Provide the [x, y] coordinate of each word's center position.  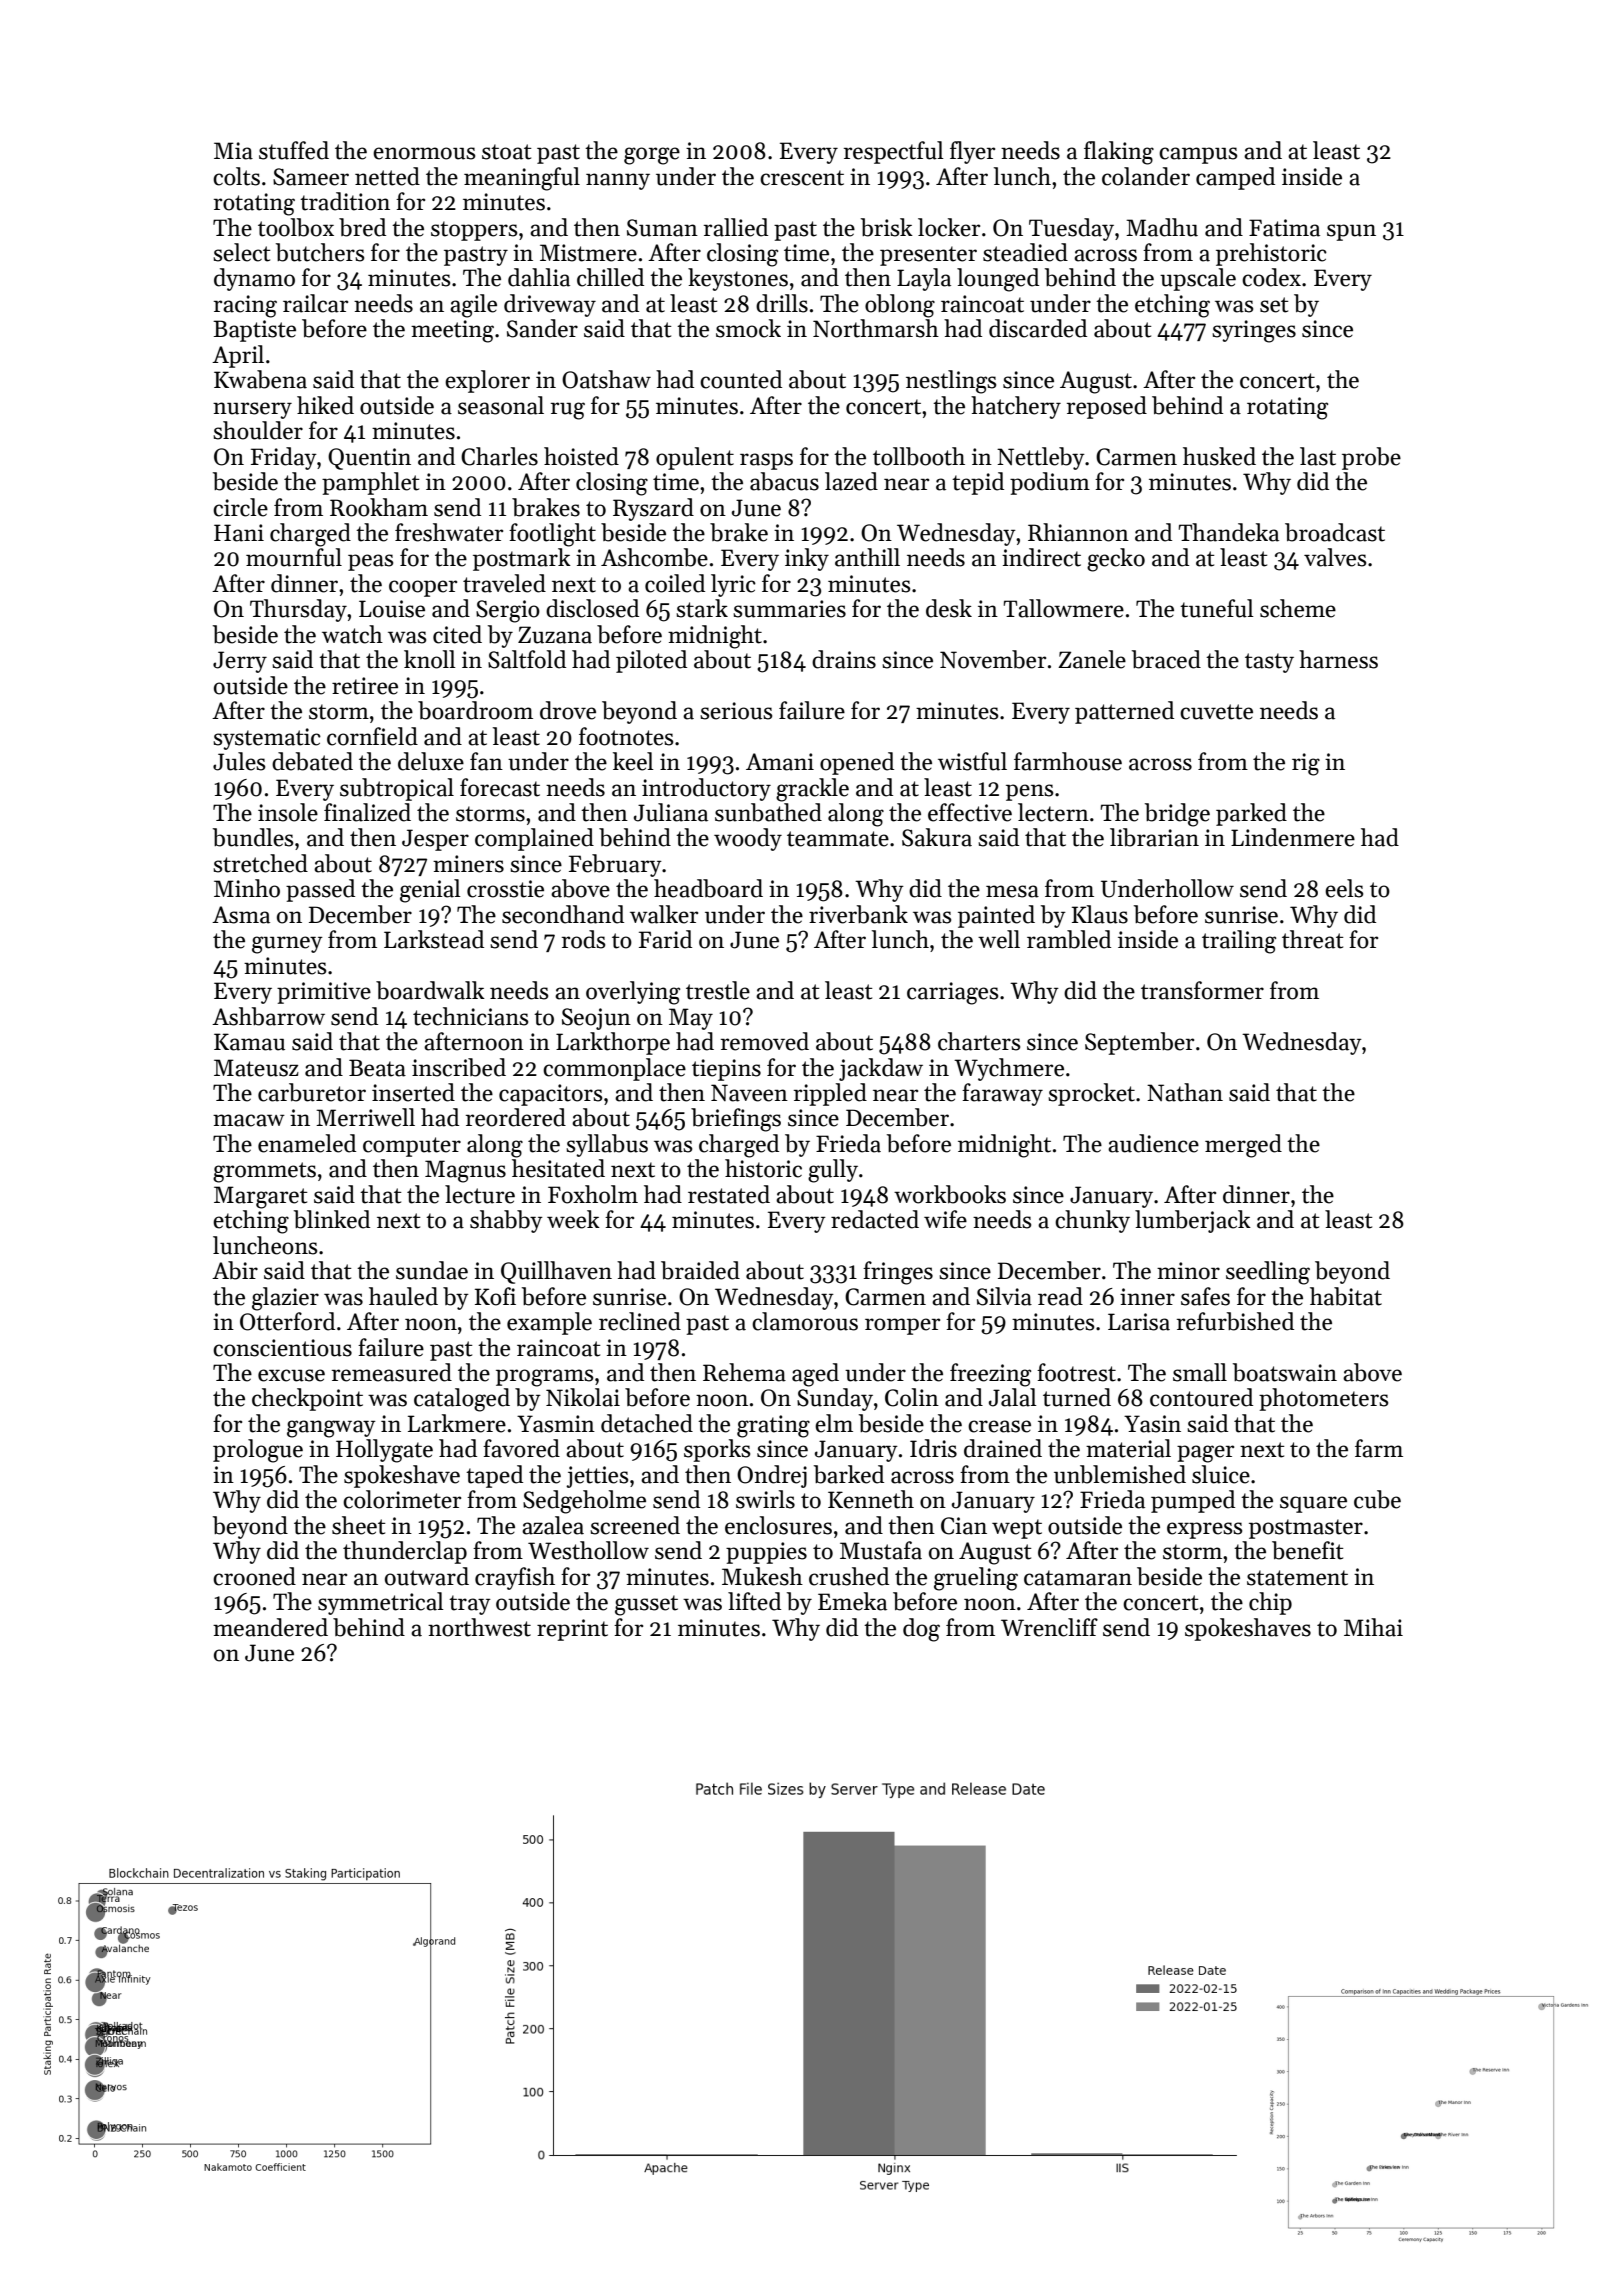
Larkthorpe [613, 1043]
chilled [610, 277]
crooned [254, 1576]
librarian [1154, 837]
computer [412, 1147]
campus [1198, 155]
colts [236, 176]
